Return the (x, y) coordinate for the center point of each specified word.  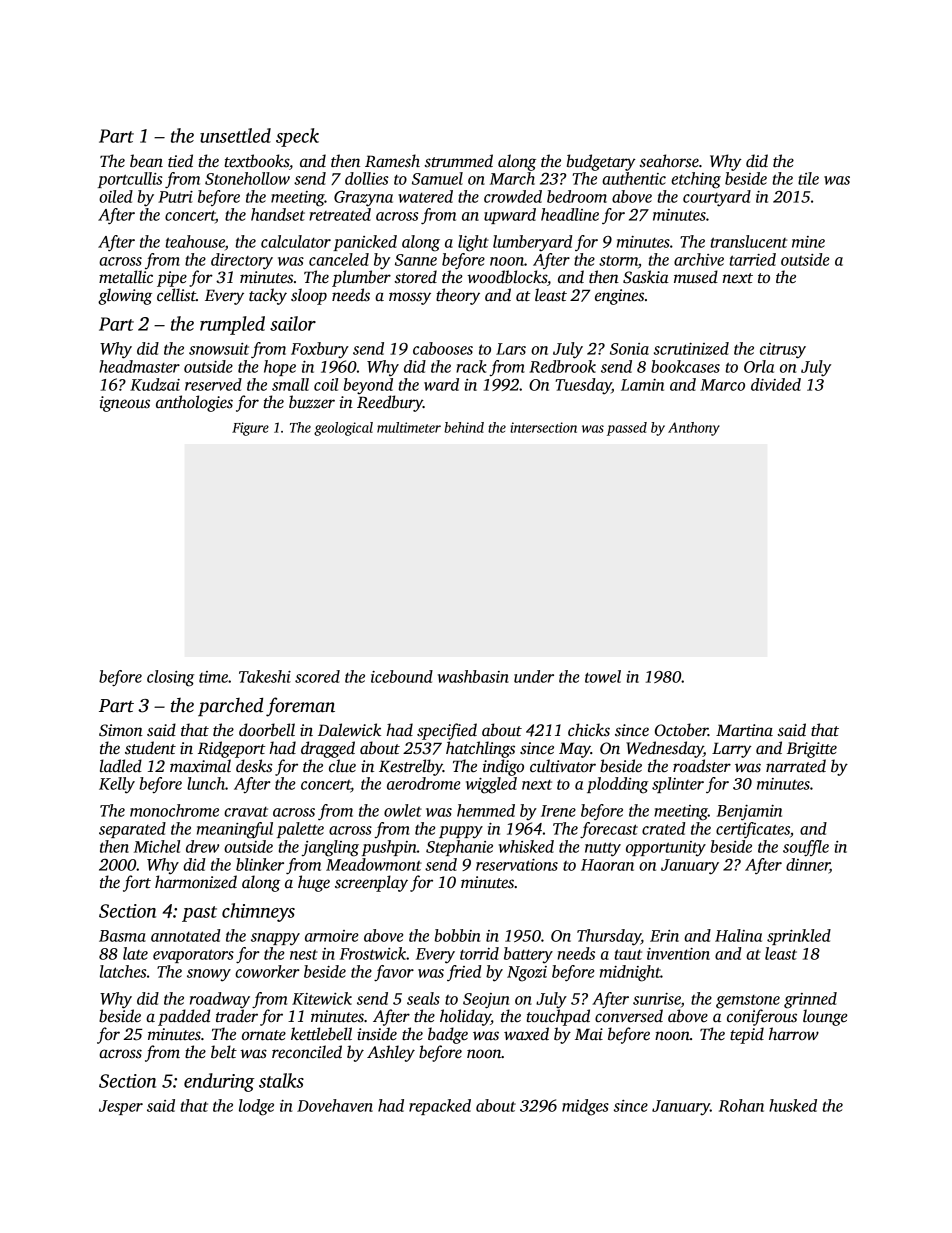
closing (170, 678)
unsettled (235, 135)
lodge (256, 1107)
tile (808, 178)
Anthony (694, 429)
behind (464, 427)
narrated (796, 766)
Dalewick (349, 730)
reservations (517, 865)
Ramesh (392, 161)
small (290, 384)
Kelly (117, 785)
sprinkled (799, 937)
